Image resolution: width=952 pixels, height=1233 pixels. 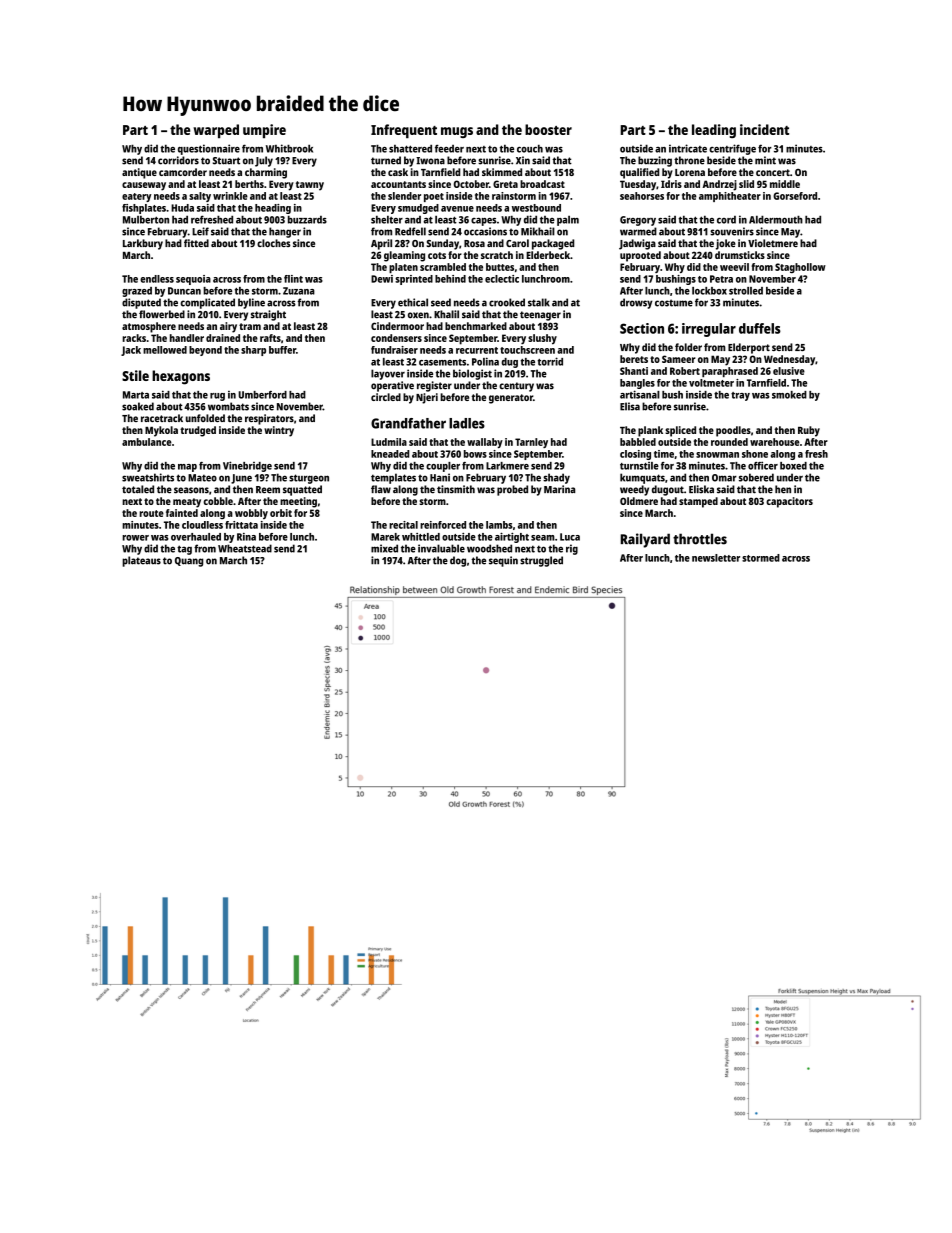 What do you see at coordinates (245, 548) in the screenshot?
I see `Wheatstead` at bounding box center [245, 548].
